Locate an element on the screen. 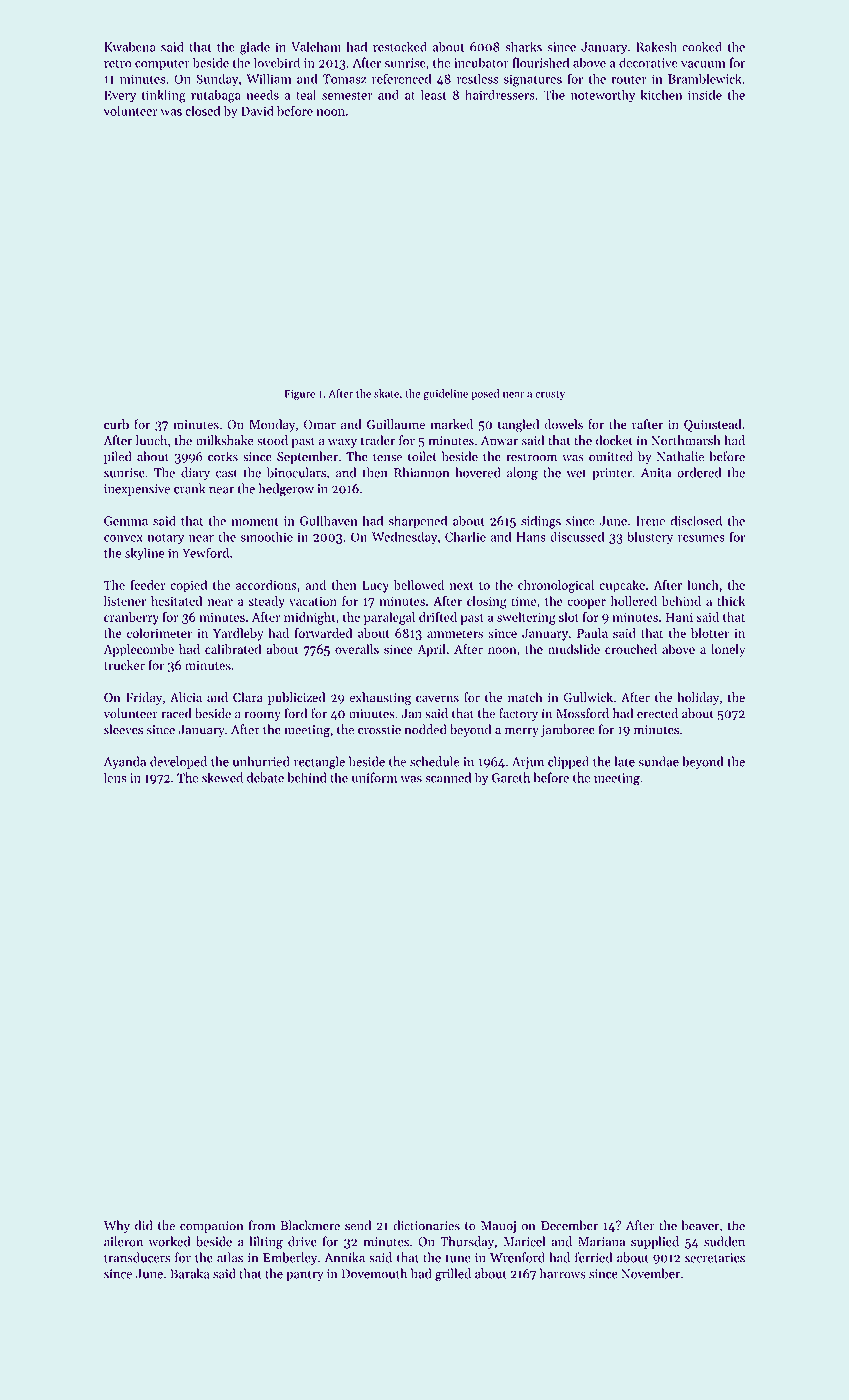 This screenshot has height=1400, width=849. paralegal is located at coordinates (389, 618).
